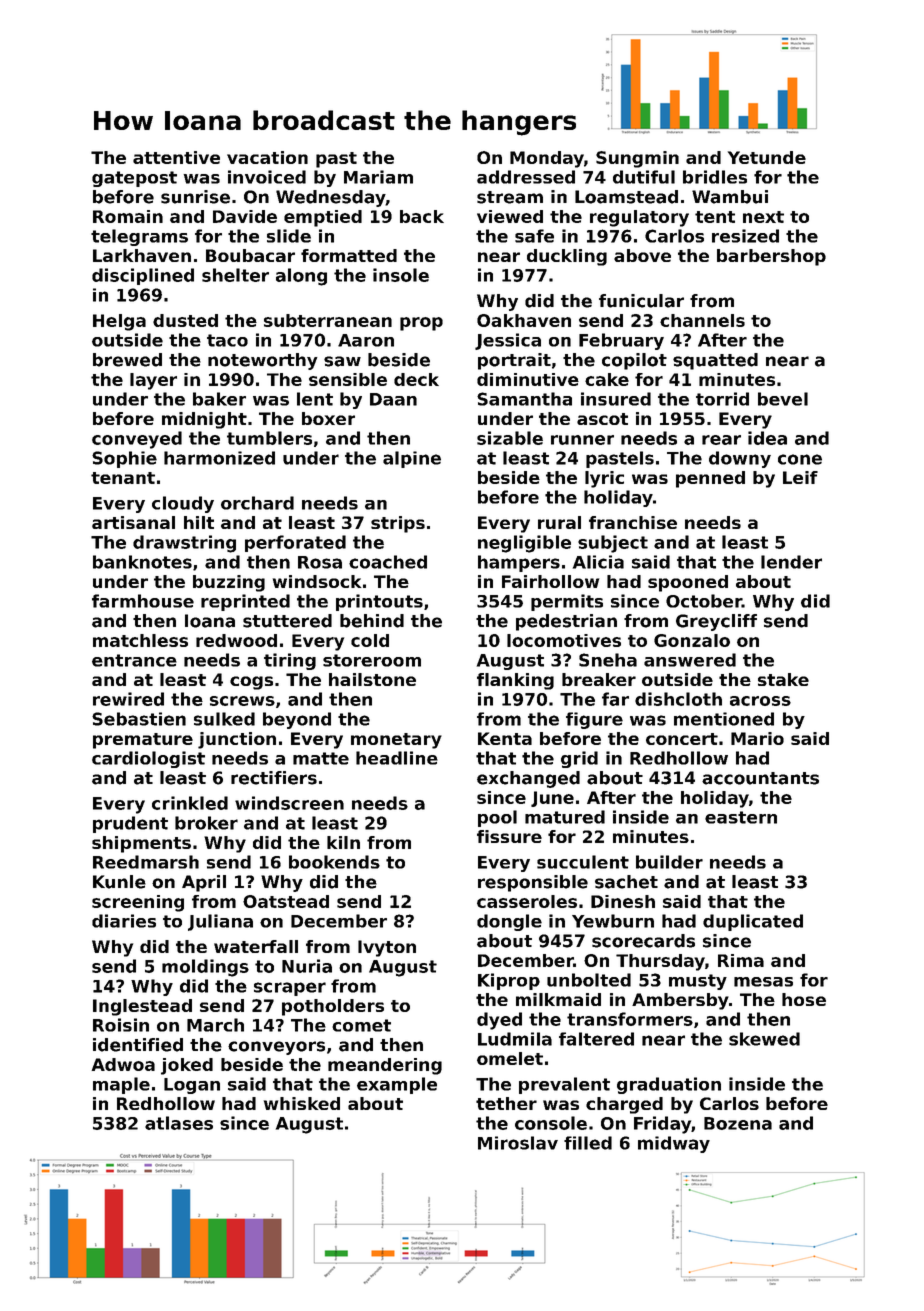 The height and width of the image is (1311, 924). I want to click on atlases, so click(179, 1123).
